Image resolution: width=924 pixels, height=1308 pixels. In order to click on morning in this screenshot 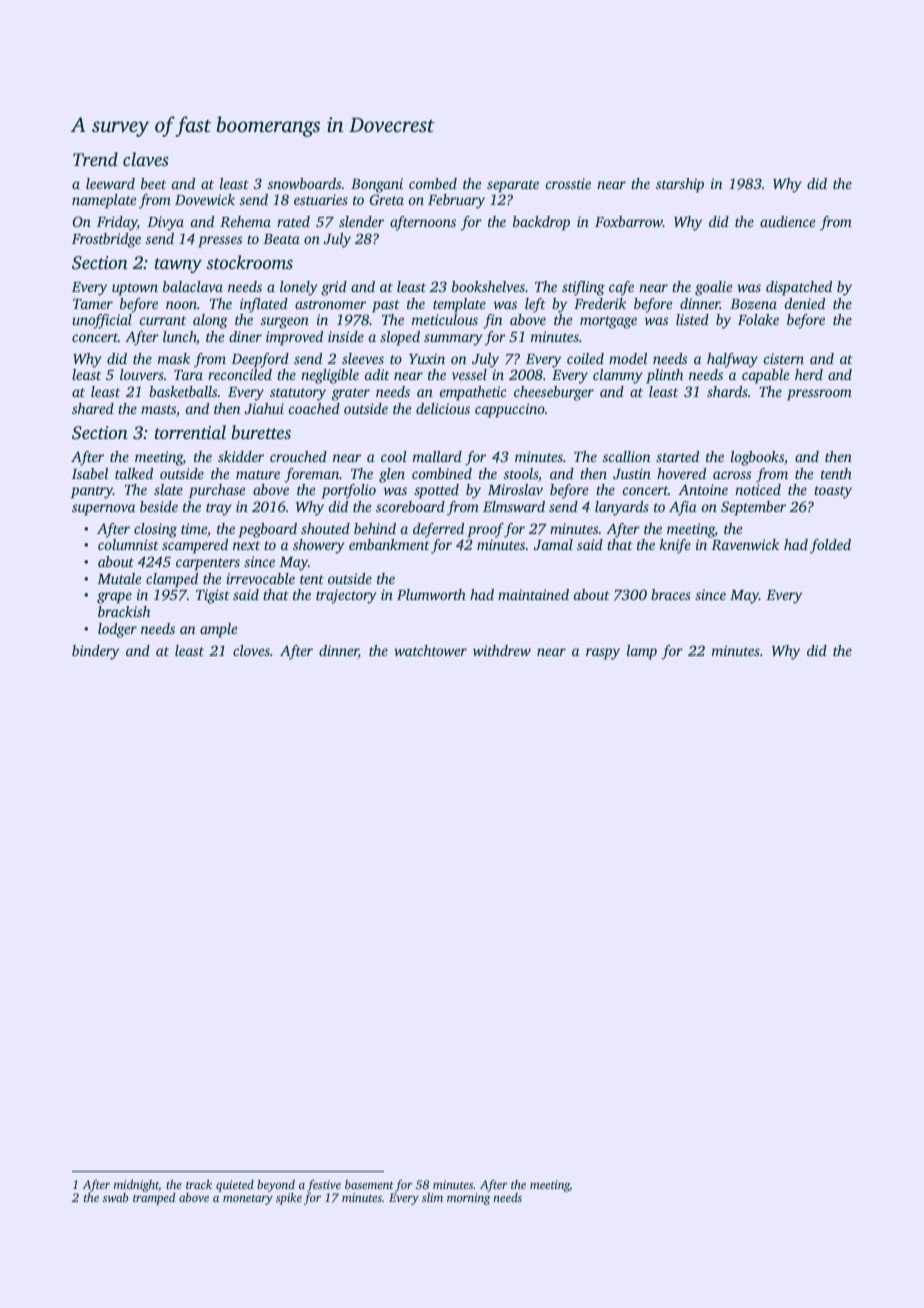, I will do `click(468, 1199)`.
